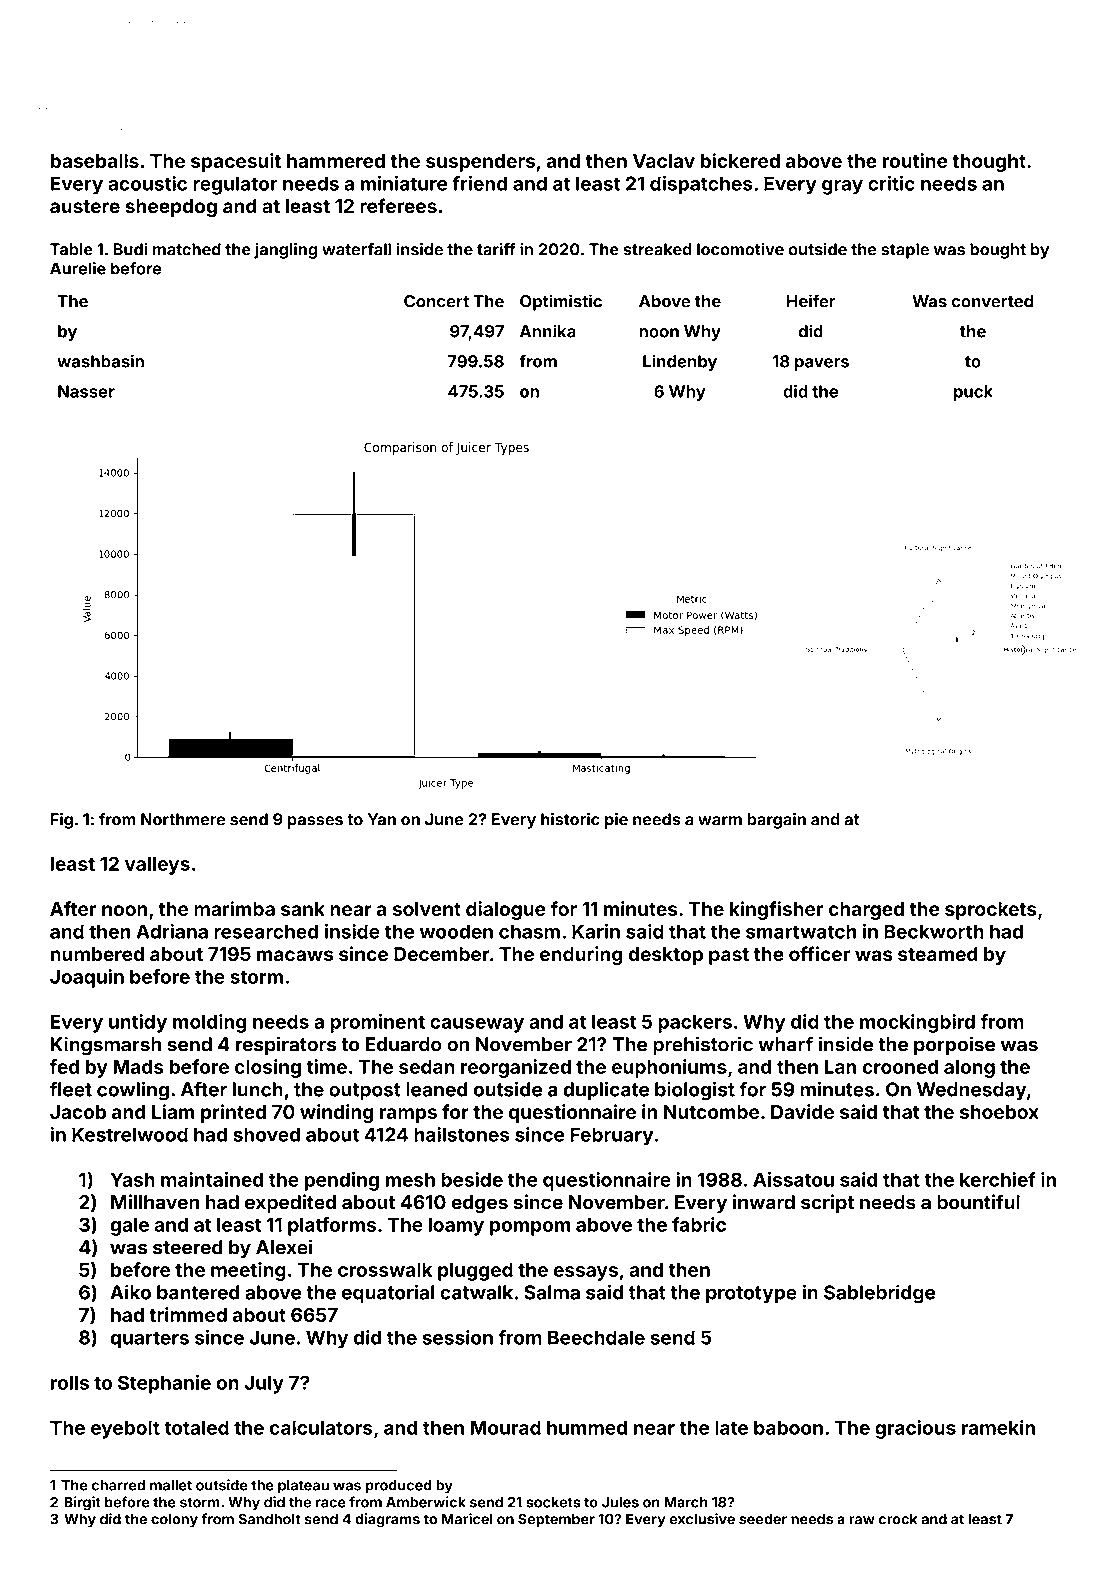 Image resolution: width=1110 pixels, height=1570 pixels. I want to click on sprockets, so click(991, 911).
